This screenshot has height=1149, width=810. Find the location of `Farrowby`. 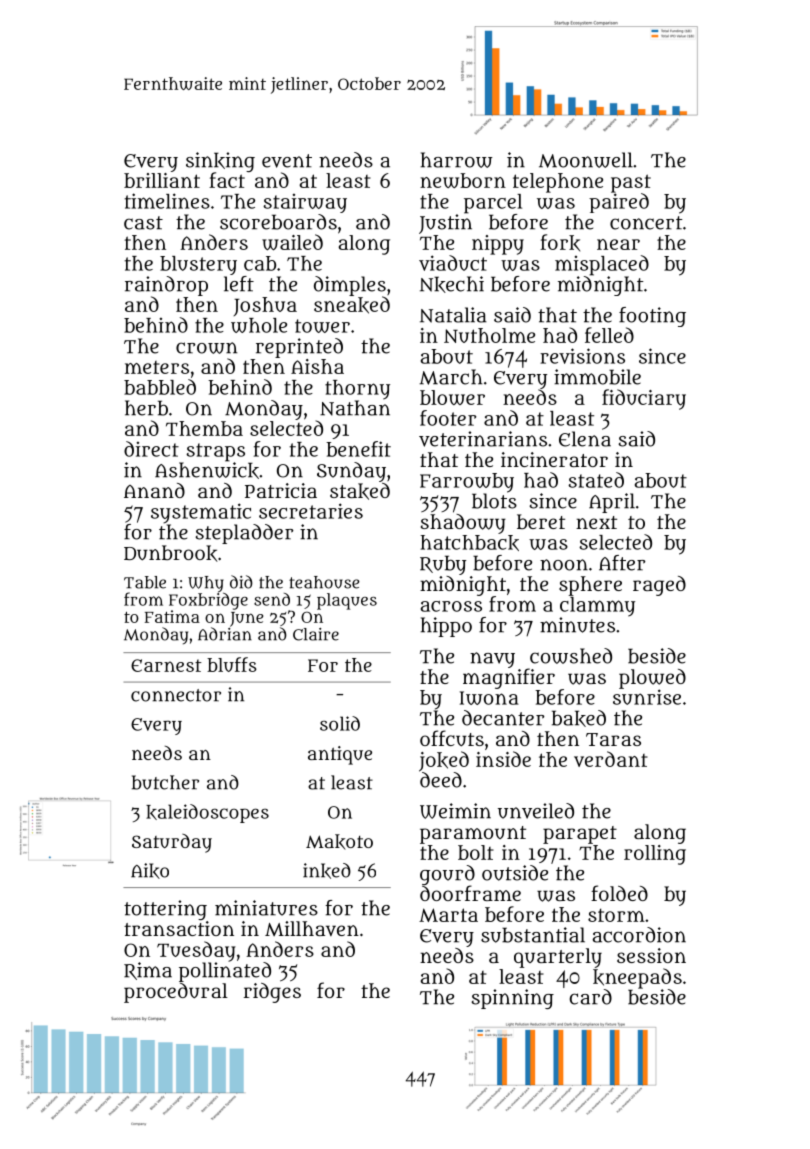

Farrowby is located at coordinates (467, 483).
